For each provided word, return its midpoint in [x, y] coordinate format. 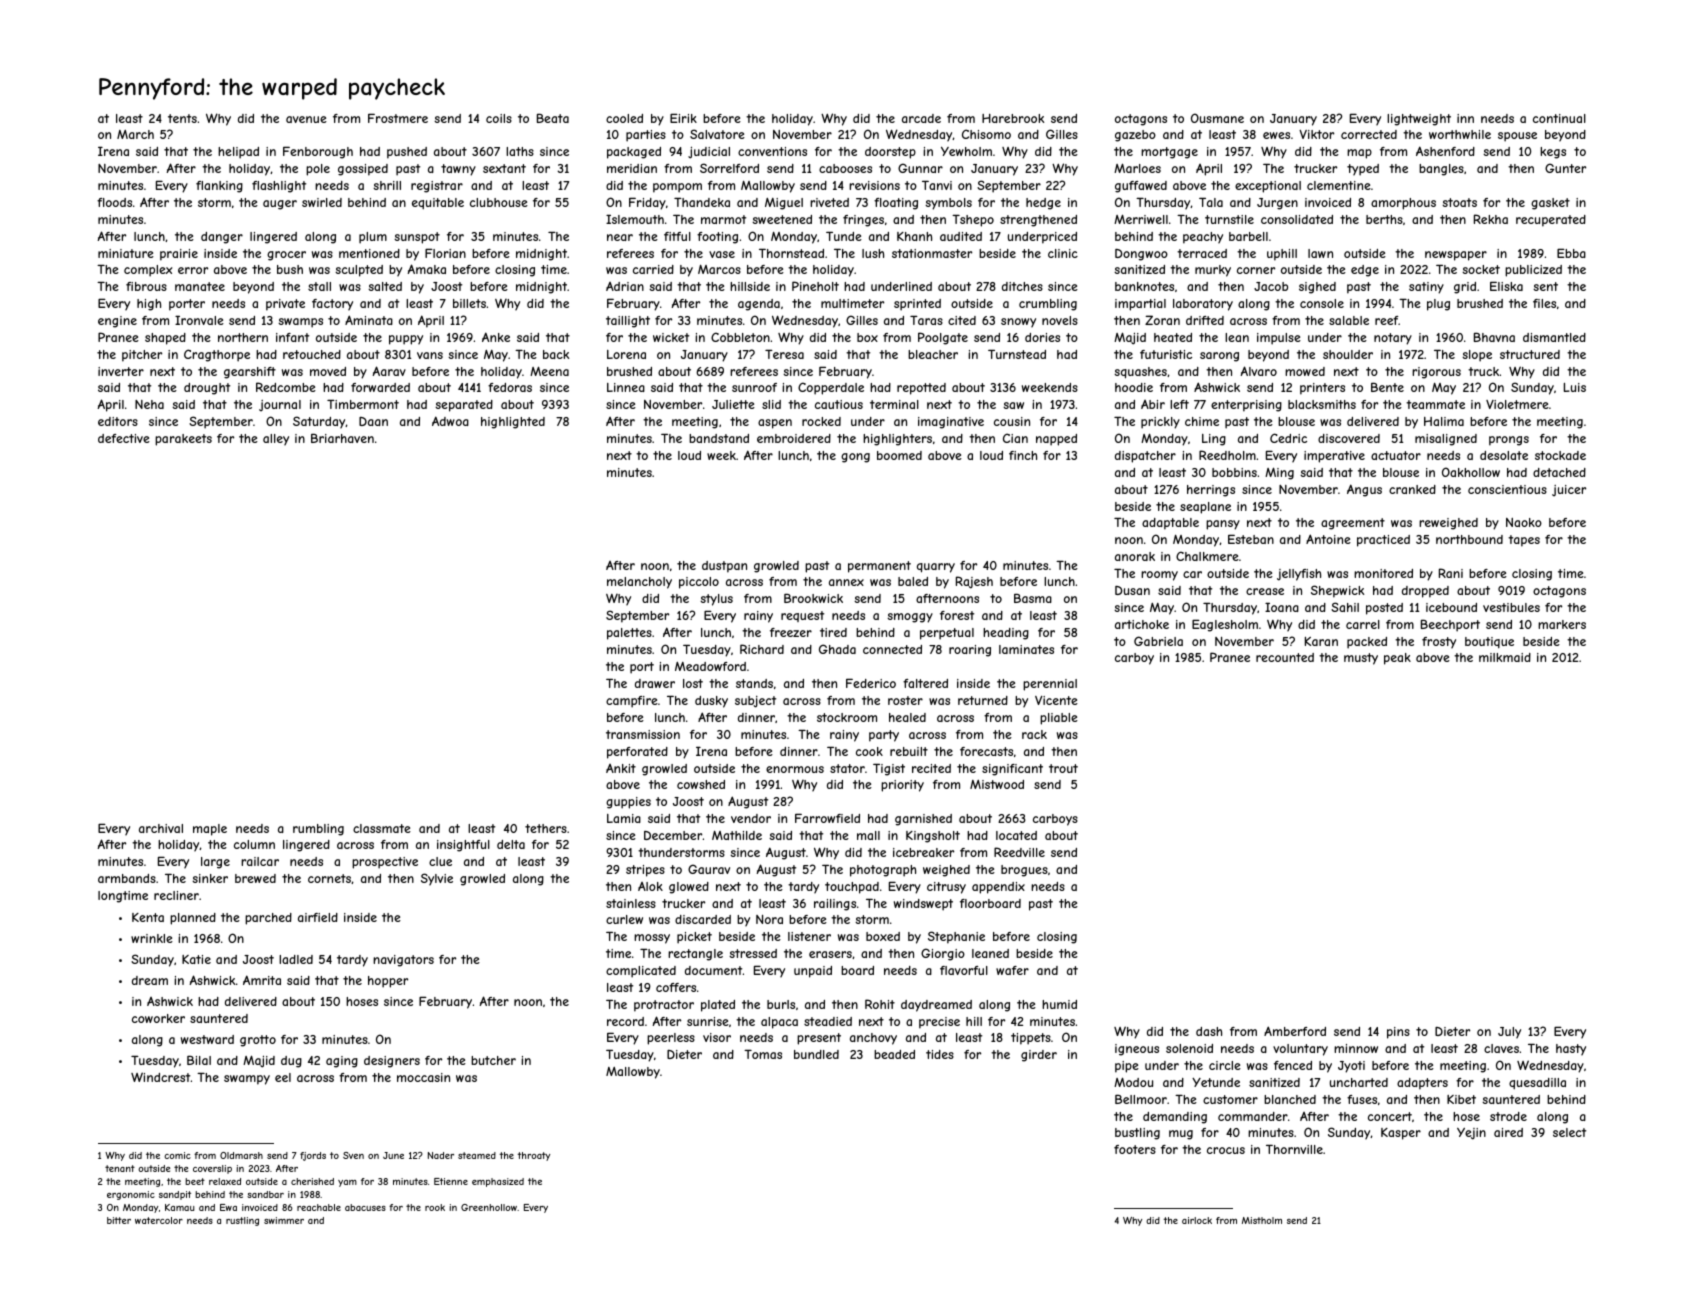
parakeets [183, 440]
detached [1559, 472]
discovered [1349, 438]
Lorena [626, 354]
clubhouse [499, 202]
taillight [628, 322]
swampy [247, 1080]
